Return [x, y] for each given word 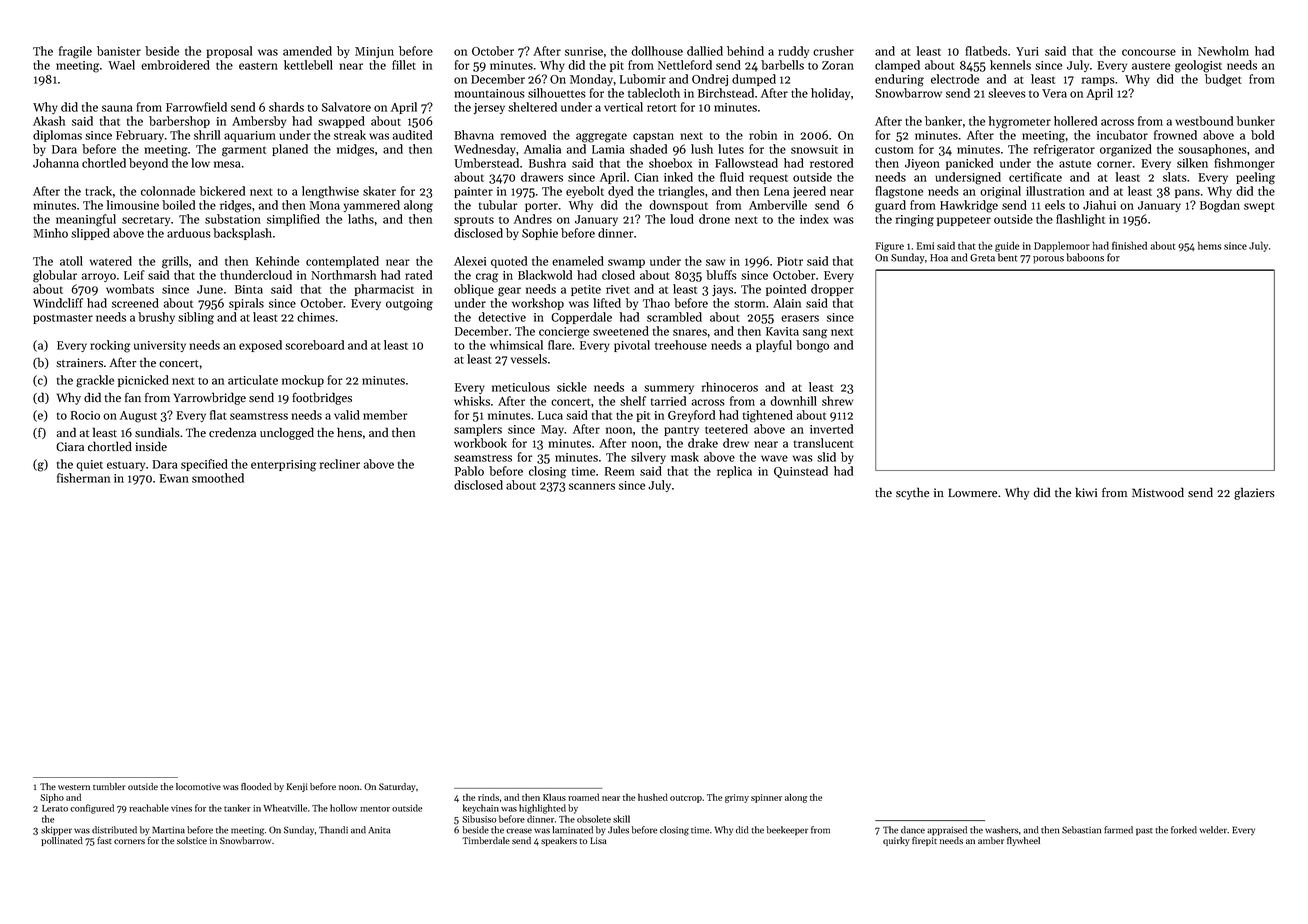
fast [104, 840]
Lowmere [973, 493]
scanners [592, 486]
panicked [969, 164]
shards [286, 107]
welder [1213, 830]
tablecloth [654, 93]
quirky [896, 841]
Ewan [174, 478]
